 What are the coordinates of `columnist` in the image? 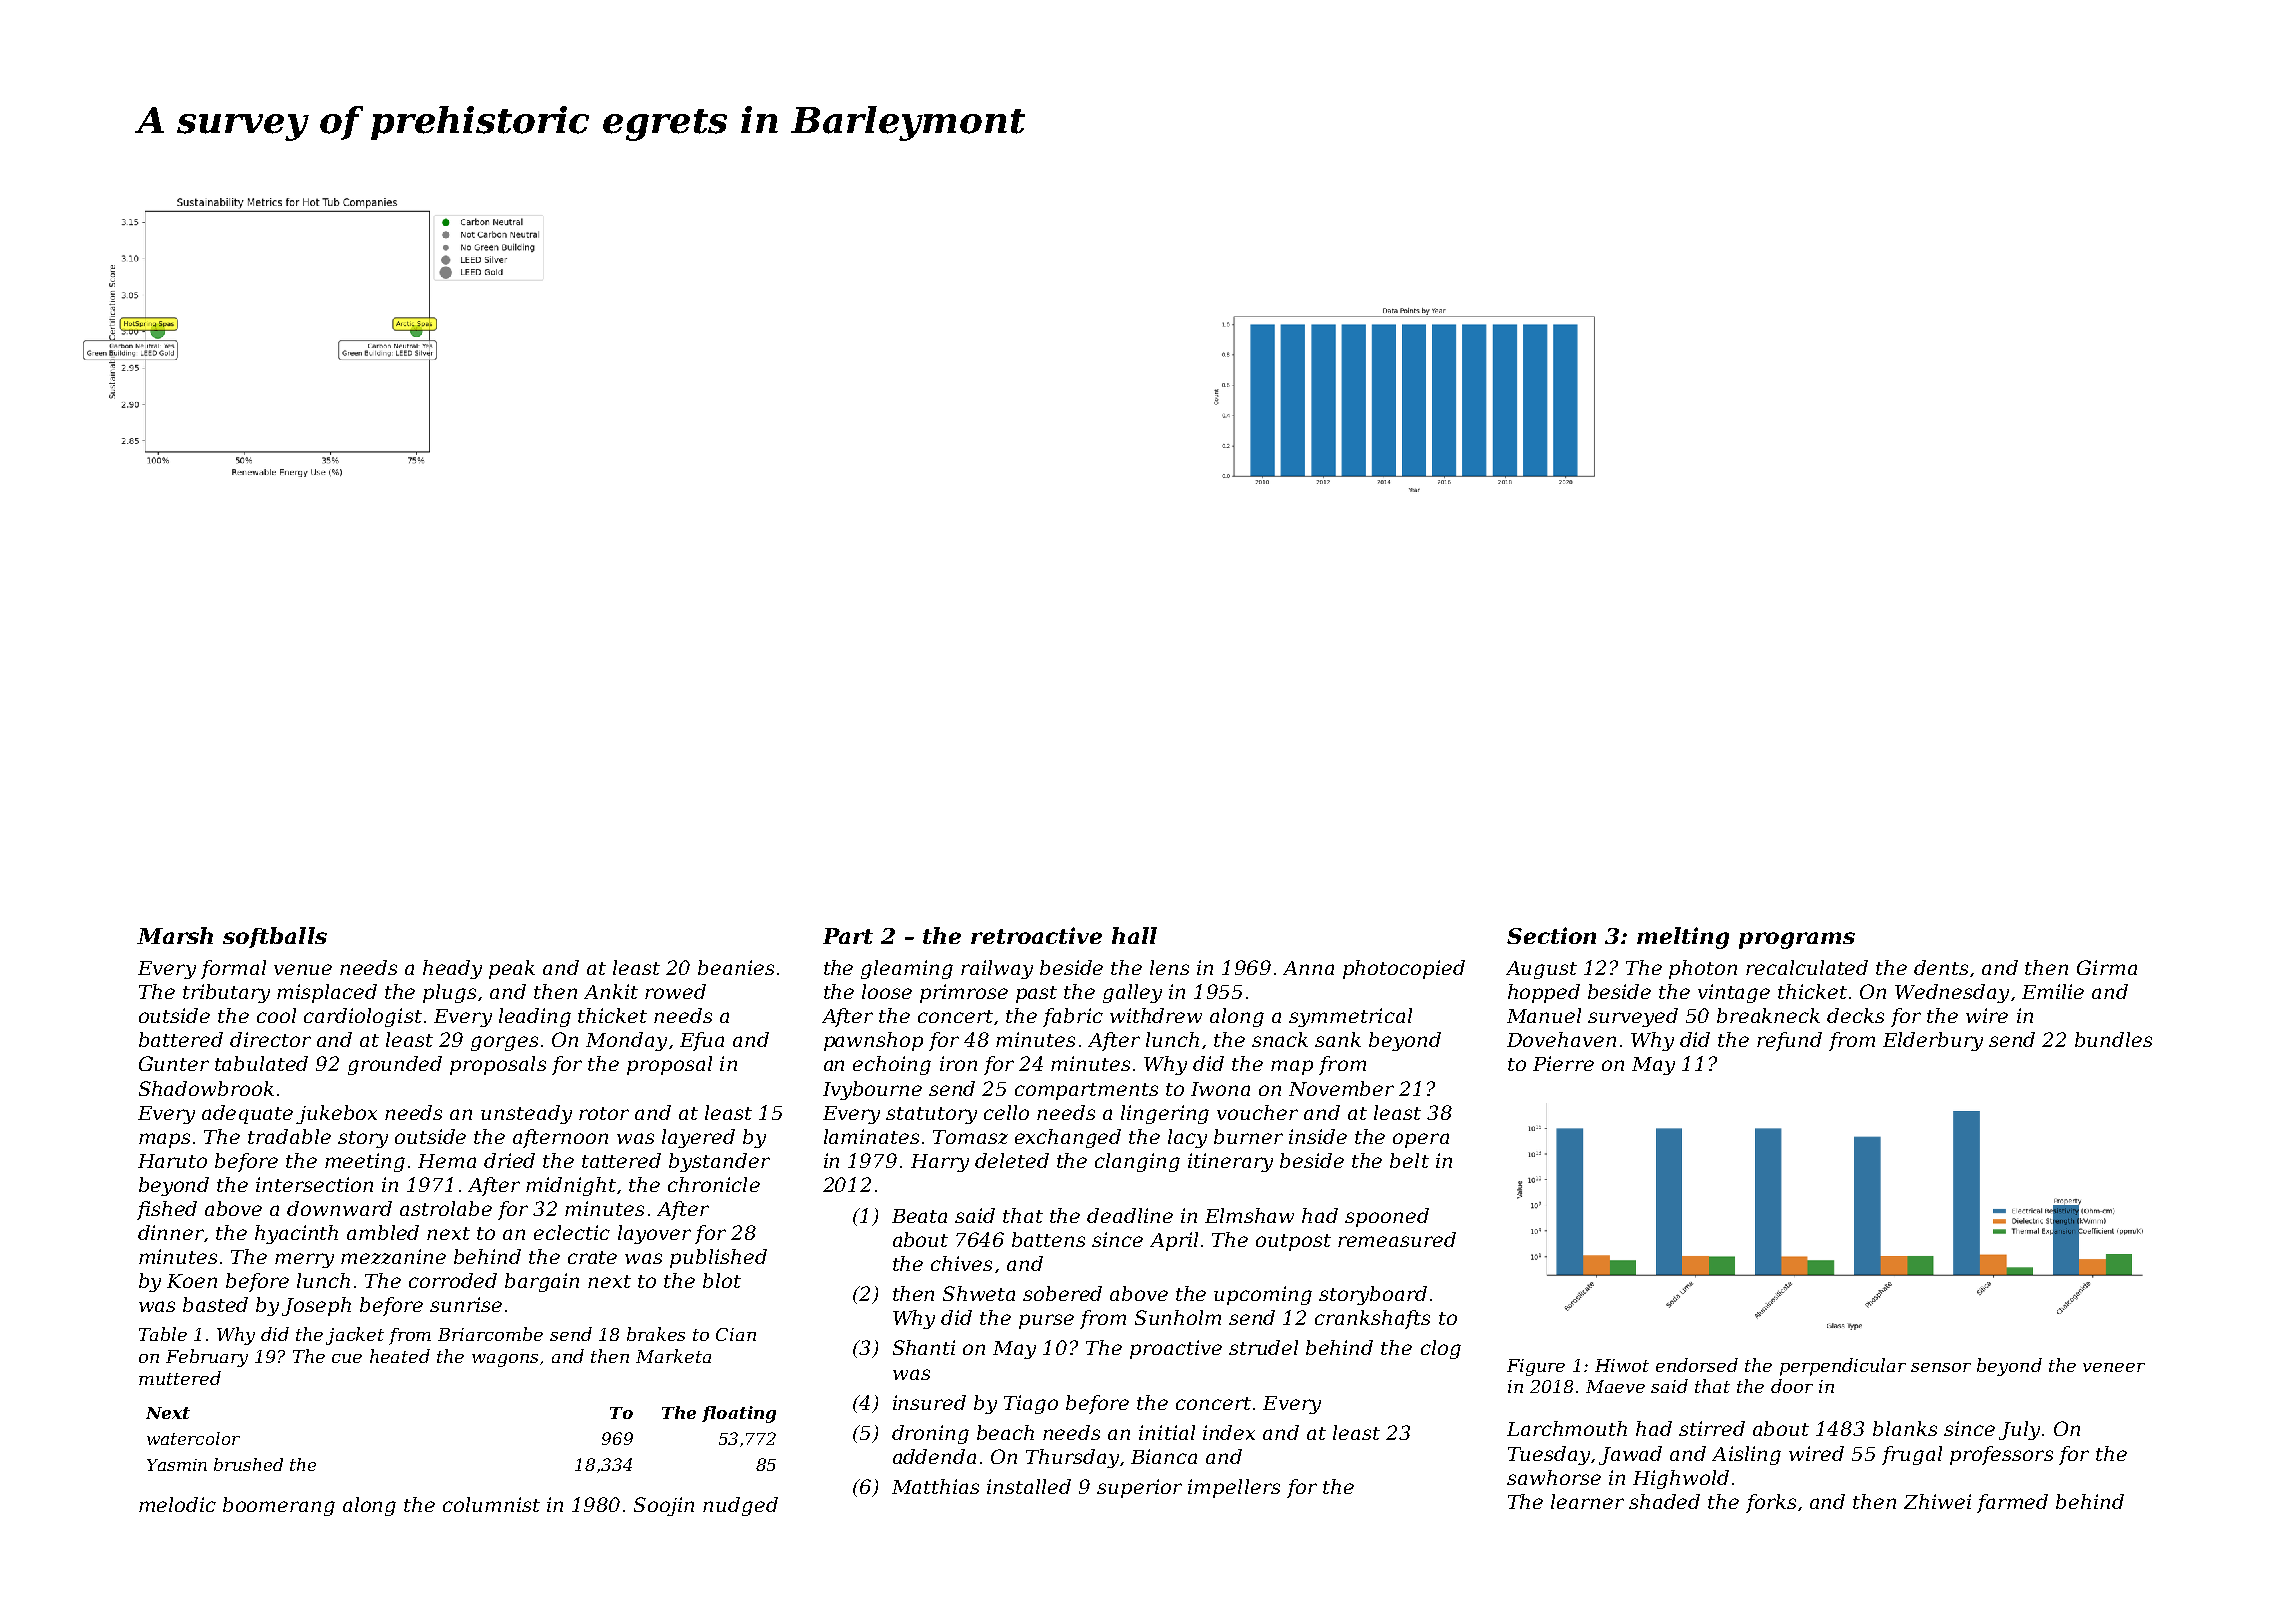 It's located at (491, 1504).
